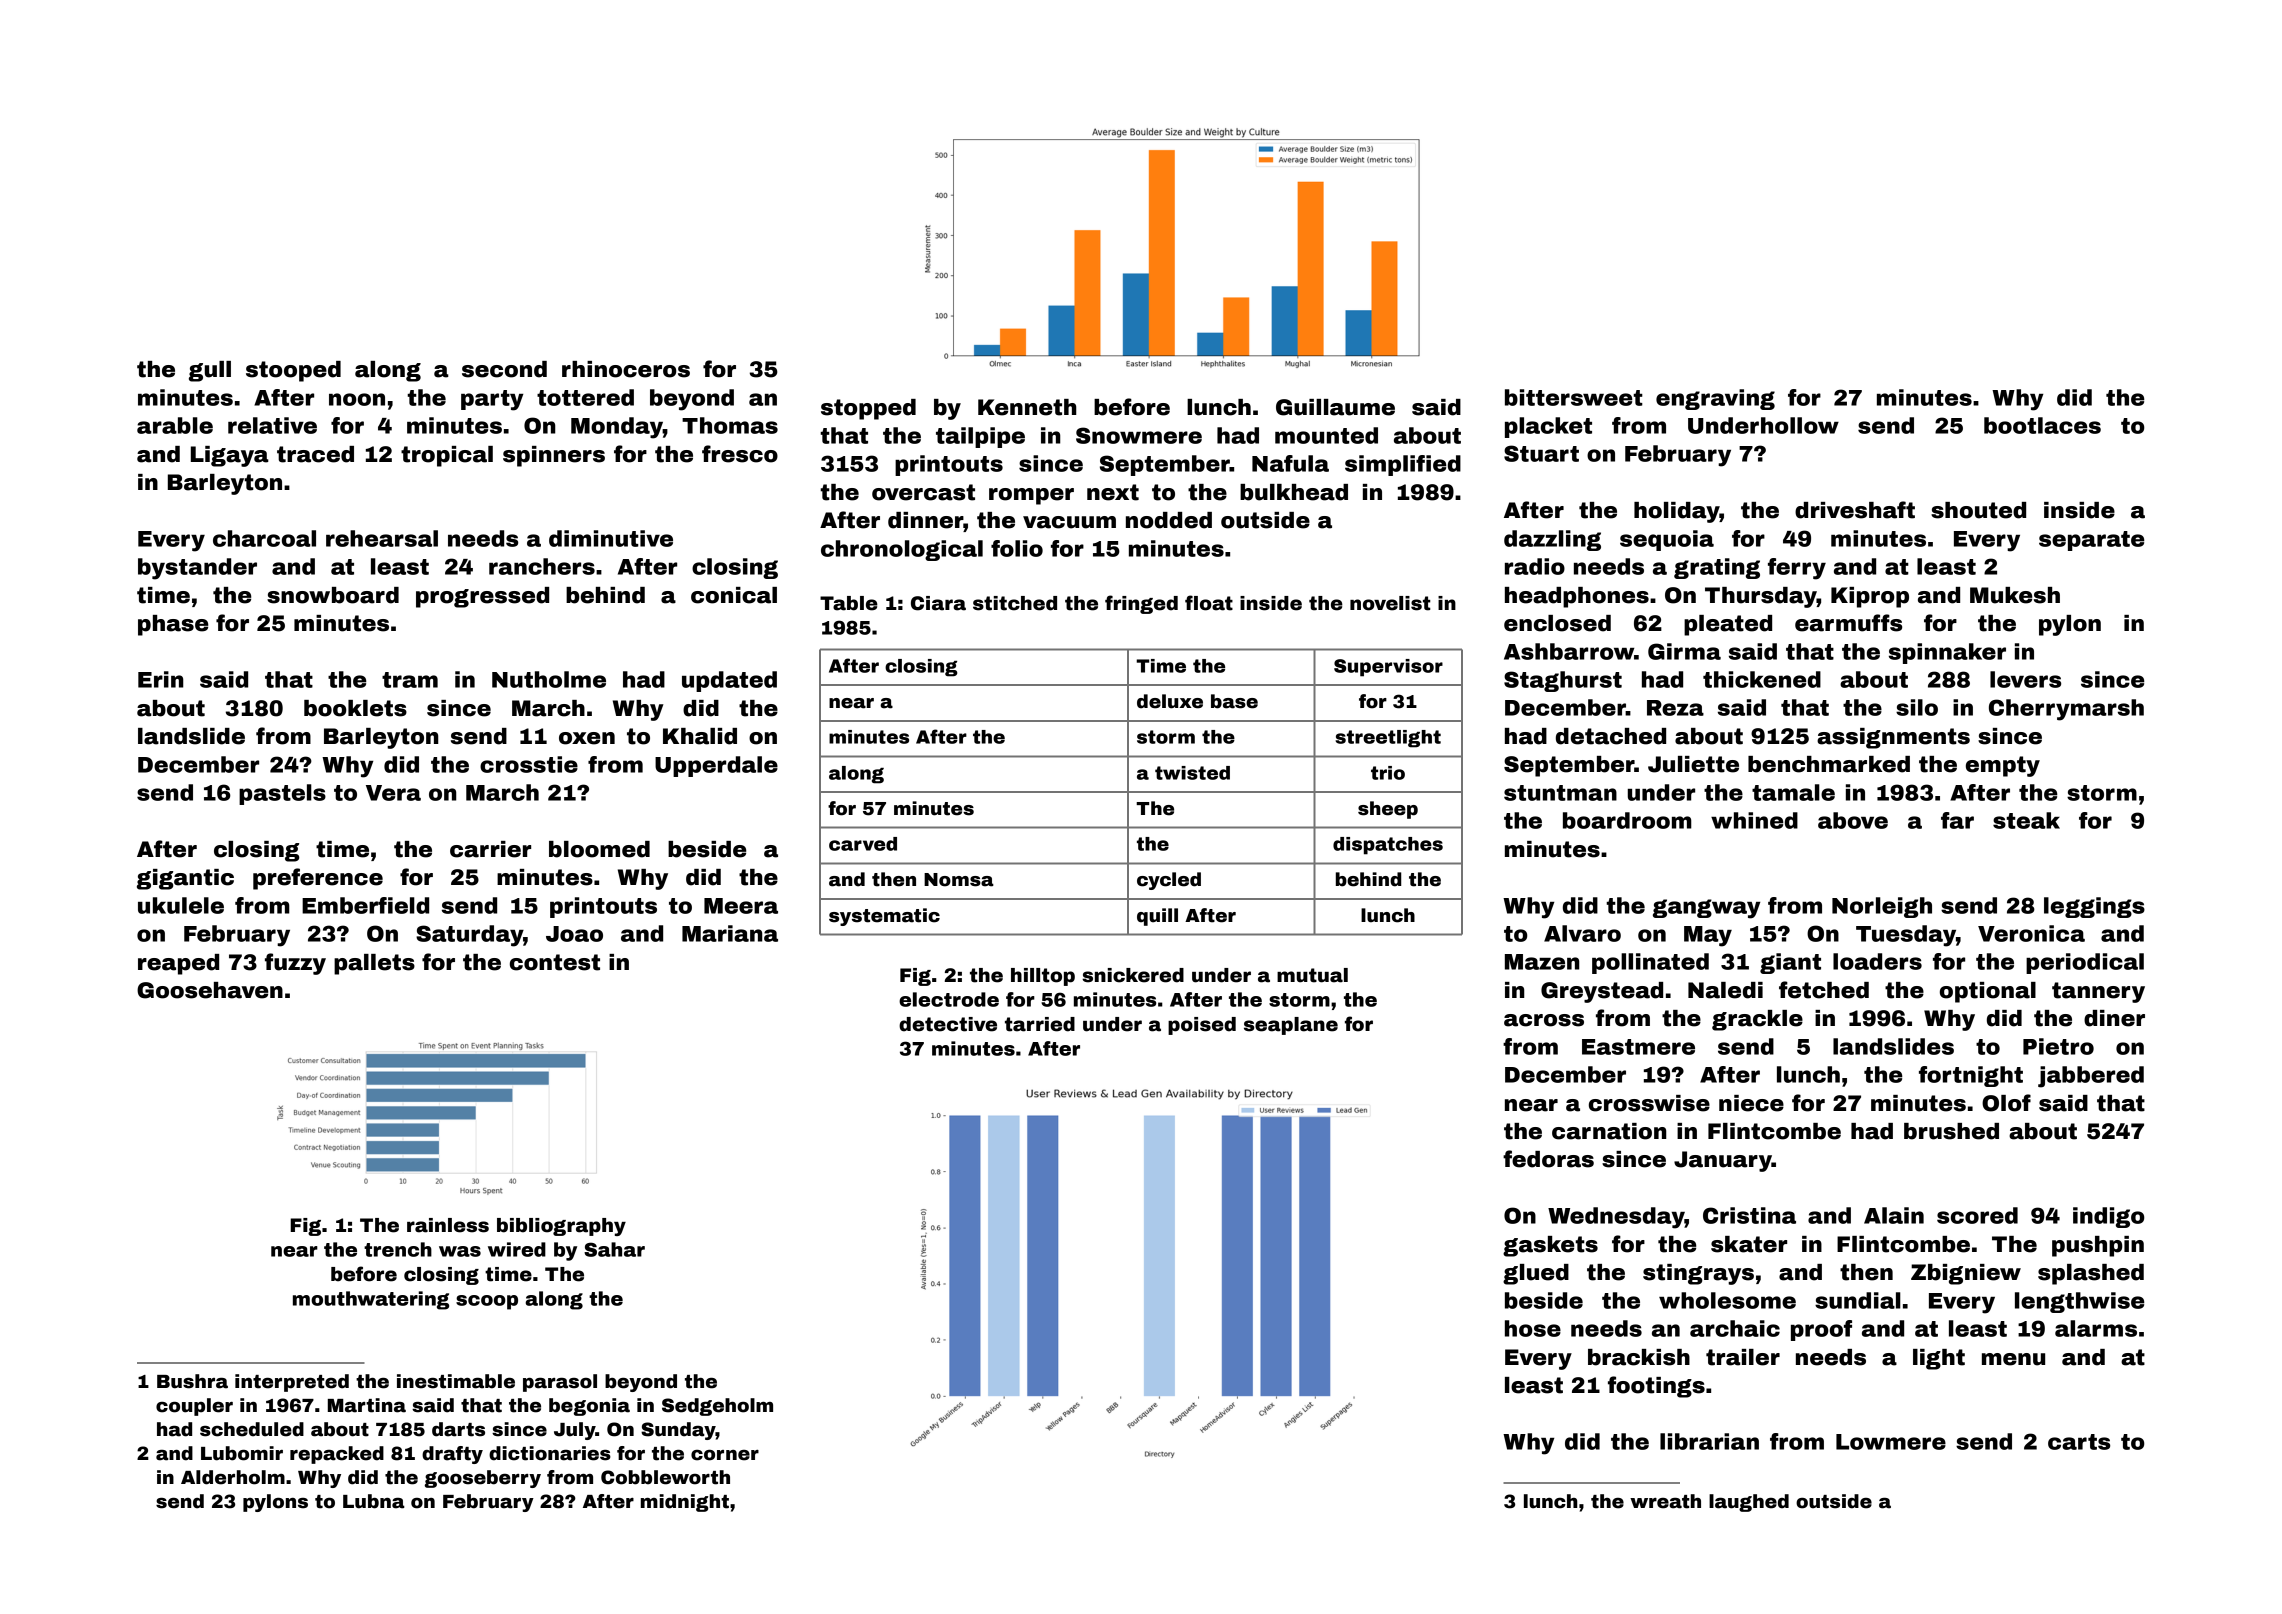  I want to click on Kenneth, so click(1027, 407).
